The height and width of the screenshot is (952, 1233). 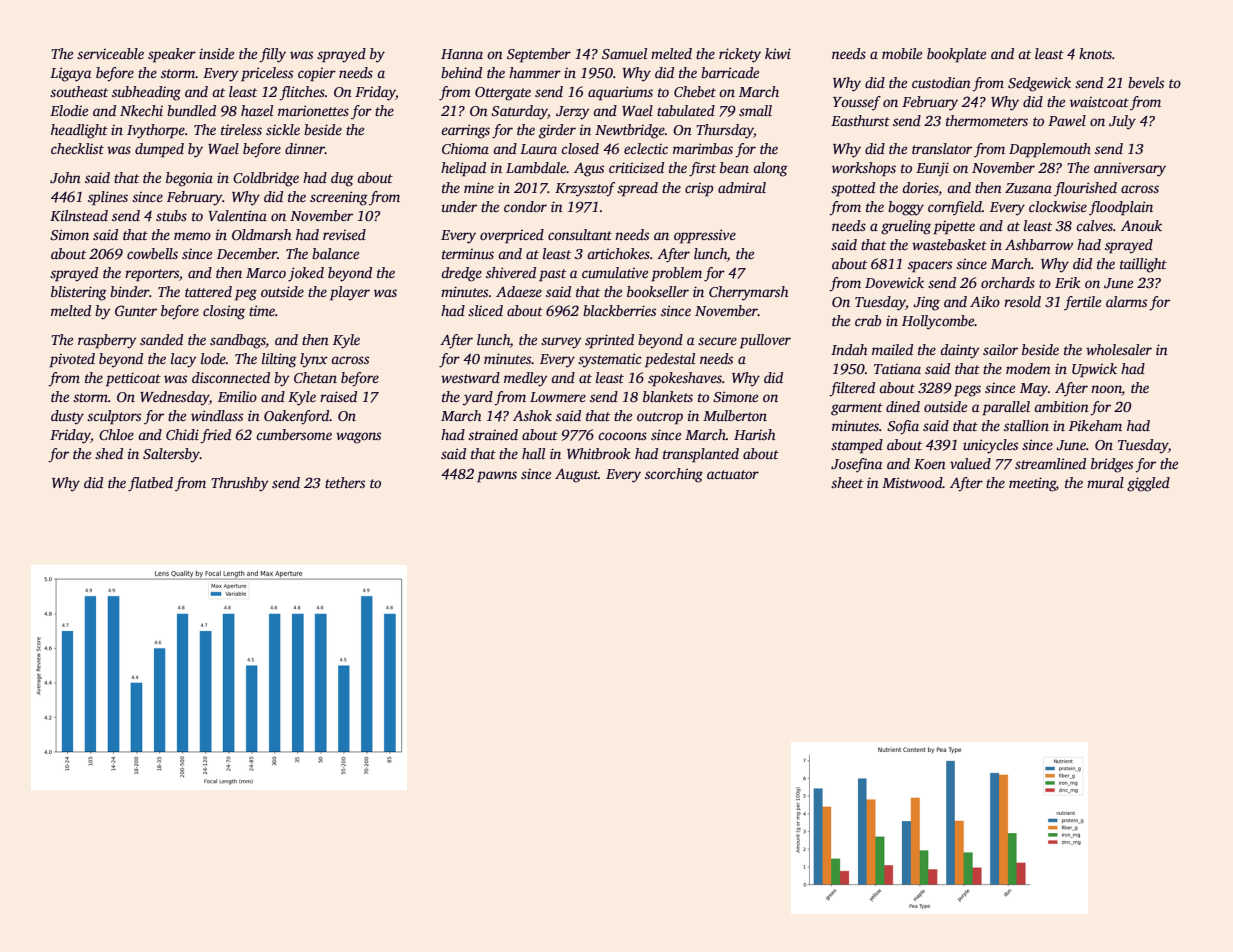 What do you see at coordinates (701, 455) in the screenshot?
I see `transplanted` at bounding box center [701, 455].
